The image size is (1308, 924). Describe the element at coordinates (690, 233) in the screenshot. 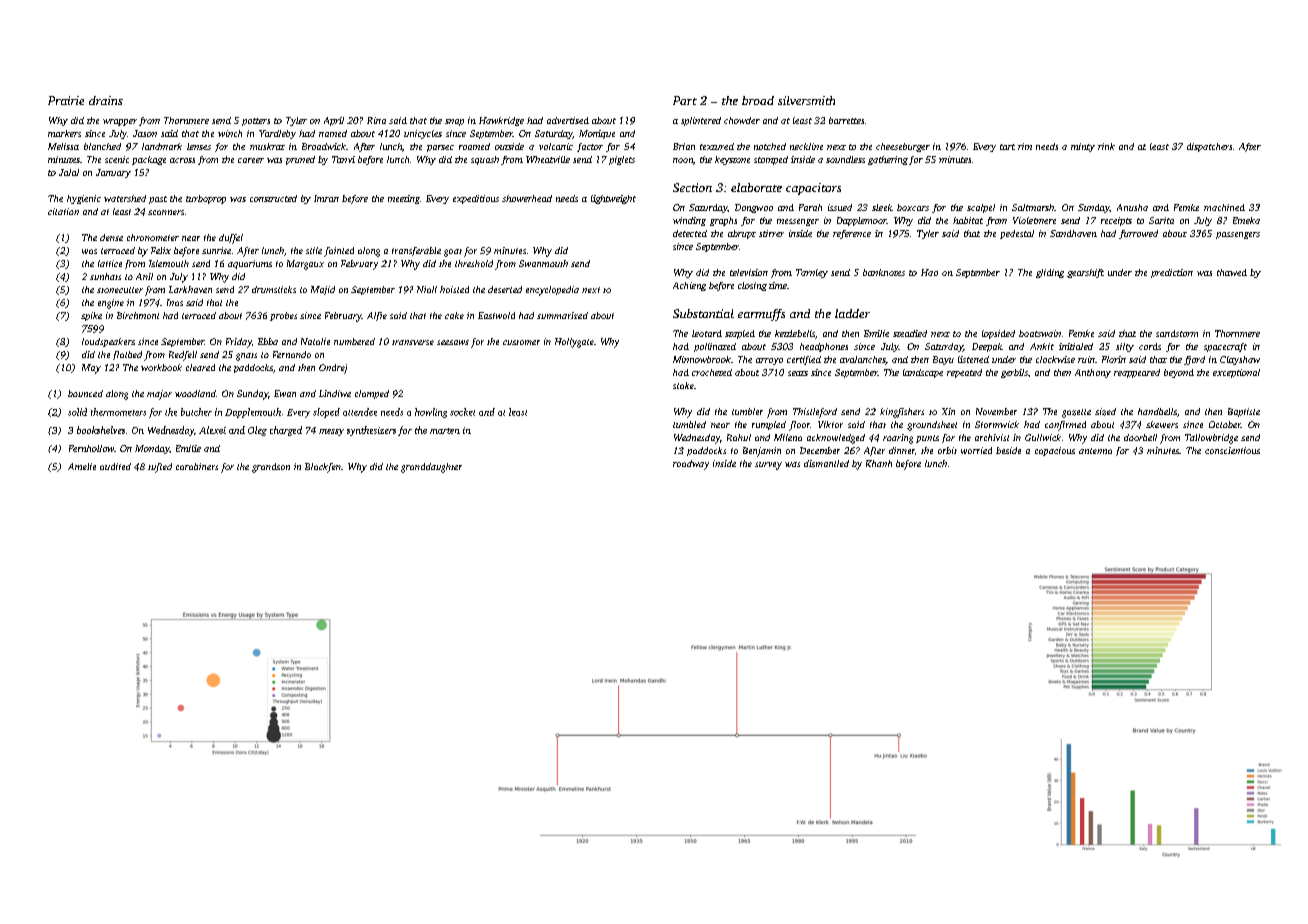

I see `detected` at that location.
